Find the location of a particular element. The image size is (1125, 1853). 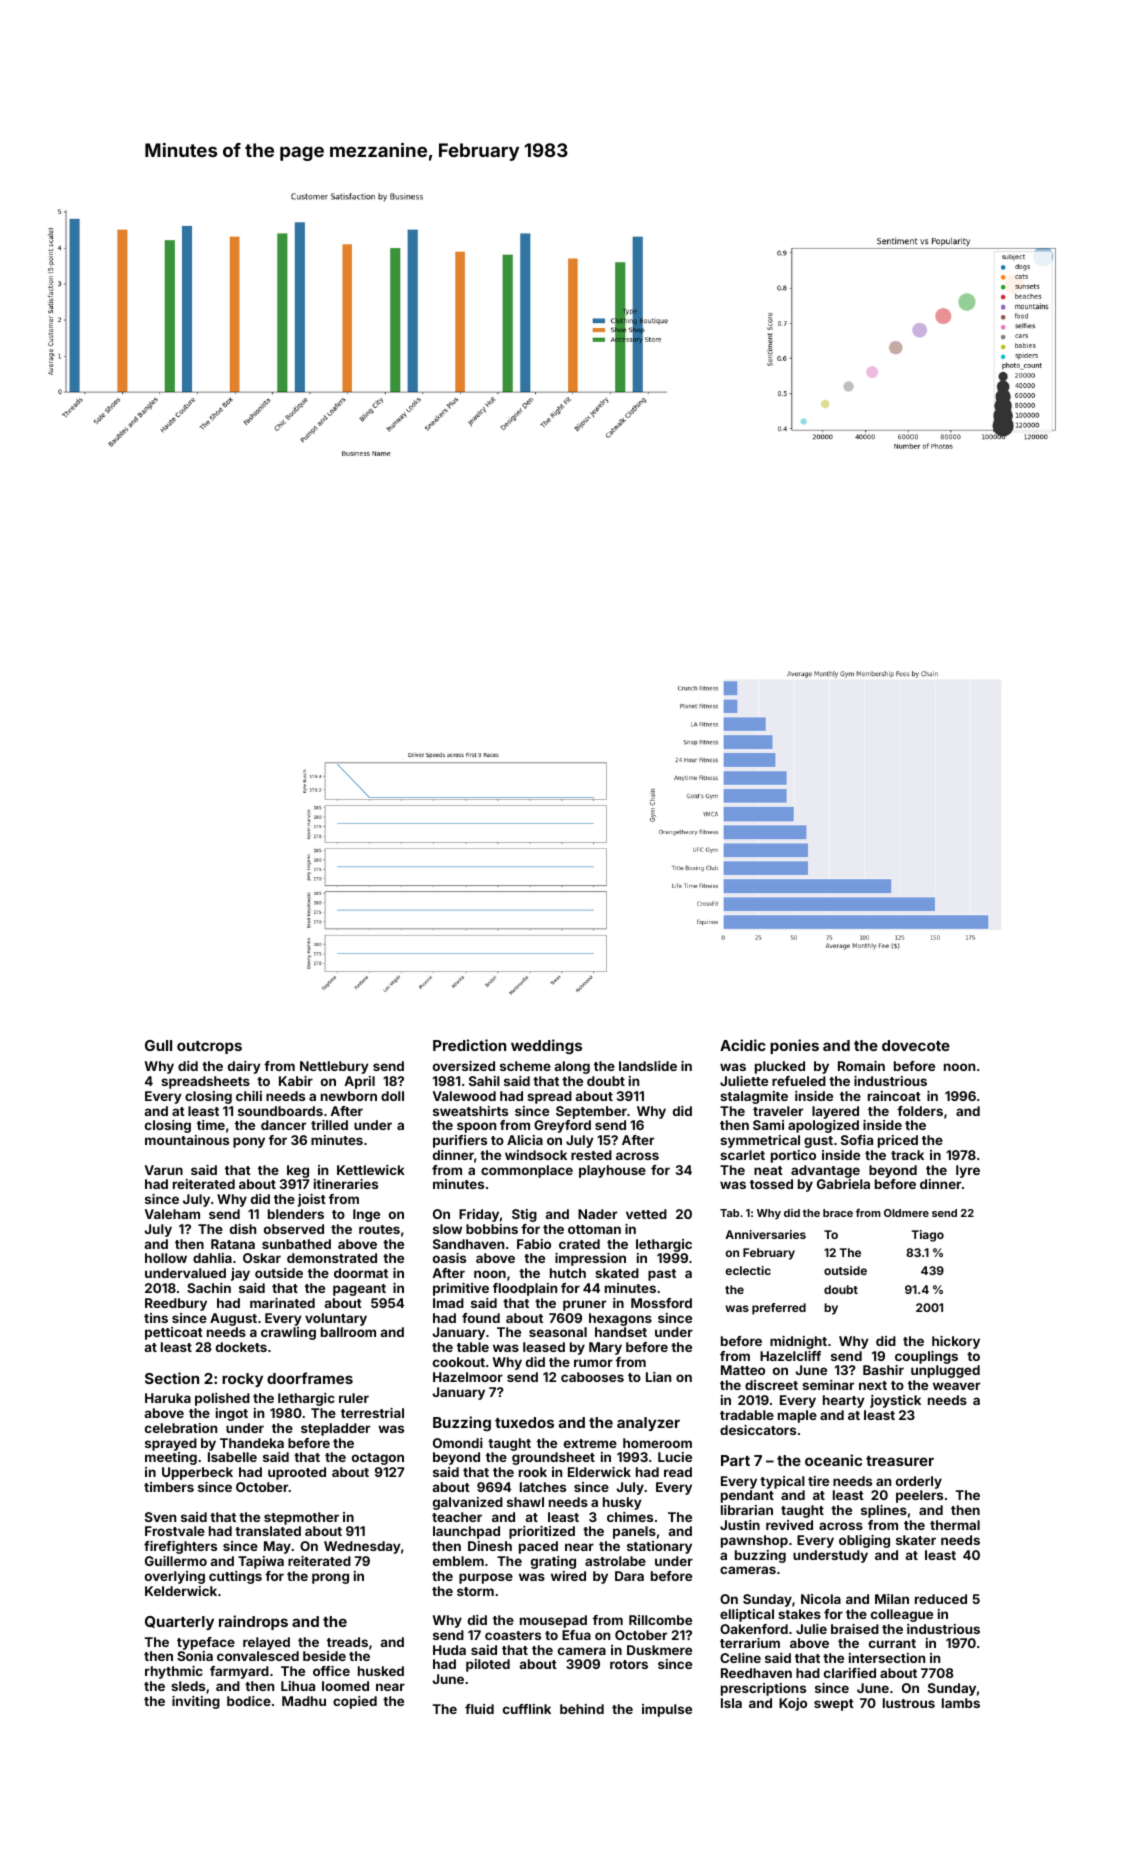

crawling is located at coordinates (288, 1333).
